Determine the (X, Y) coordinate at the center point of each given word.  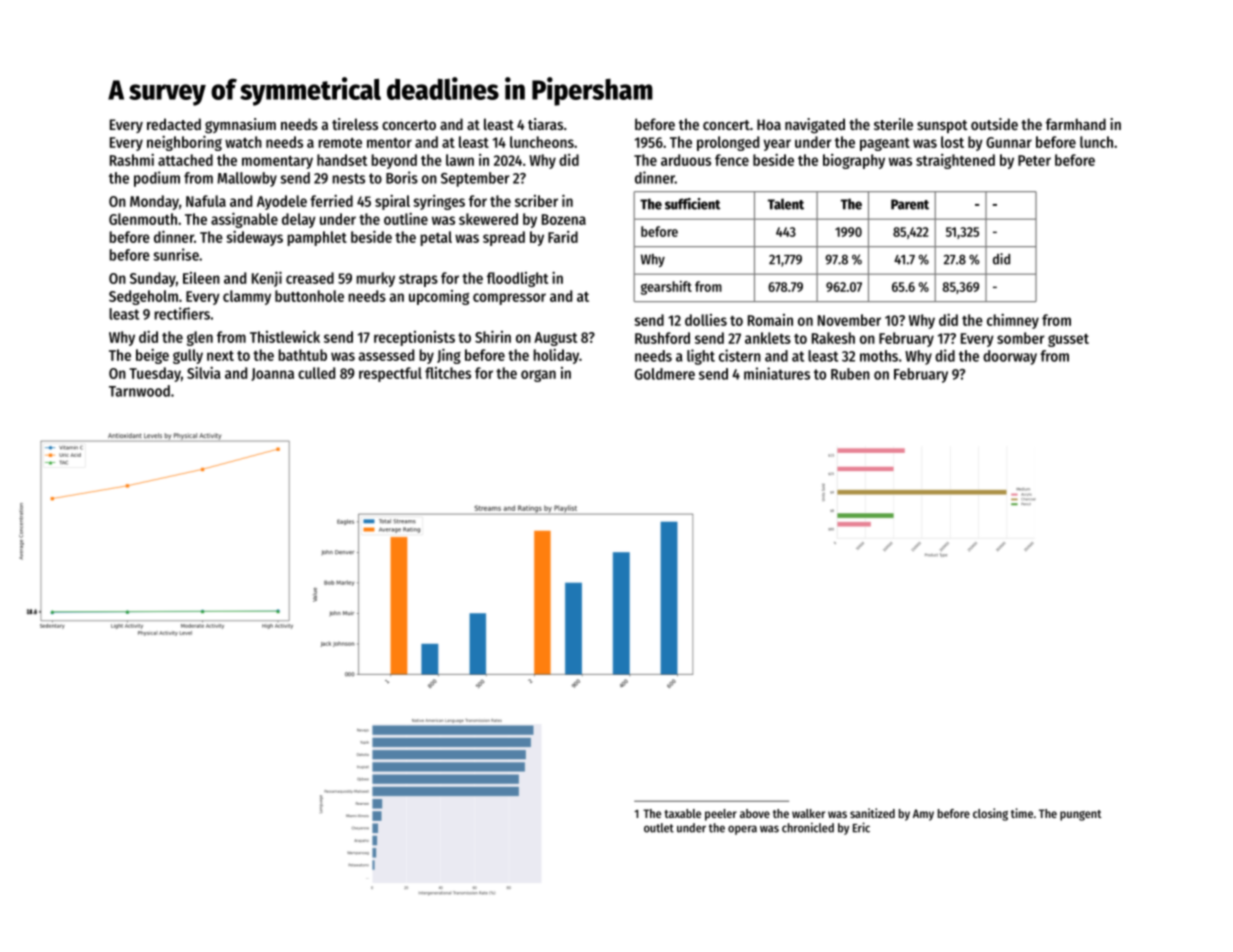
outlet (659, 828)
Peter (1034, 160)
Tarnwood (139, 391)
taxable (682, 813)
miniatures (777, 373)
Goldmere (665, 374)
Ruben (850, 374)
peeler (721, 815)
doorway (1010, 357)
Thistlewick (285, 337)
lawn (460, 160)
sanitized (872, 813)
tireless (355, 124)
